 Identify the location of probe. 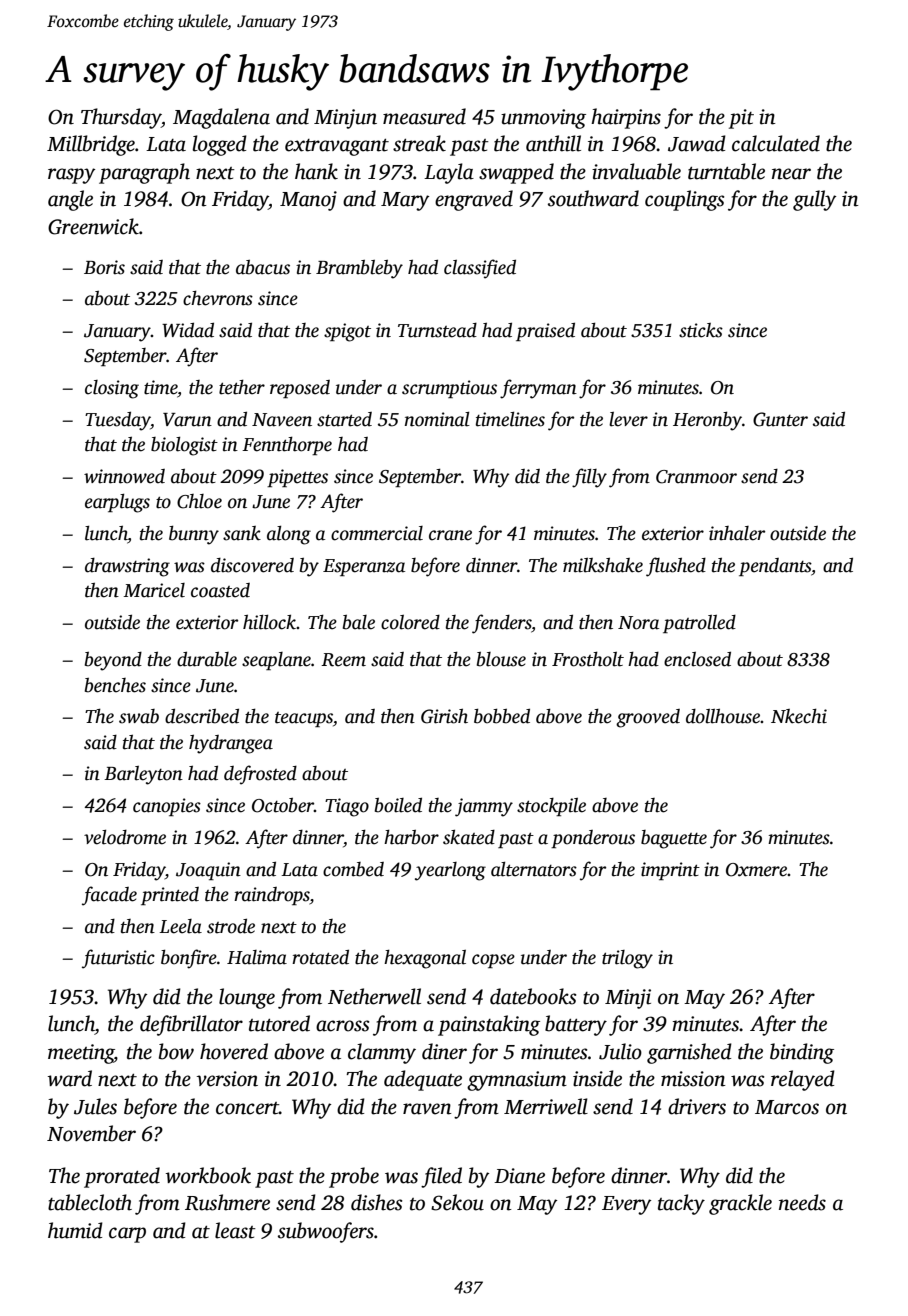
(354, 1177).
